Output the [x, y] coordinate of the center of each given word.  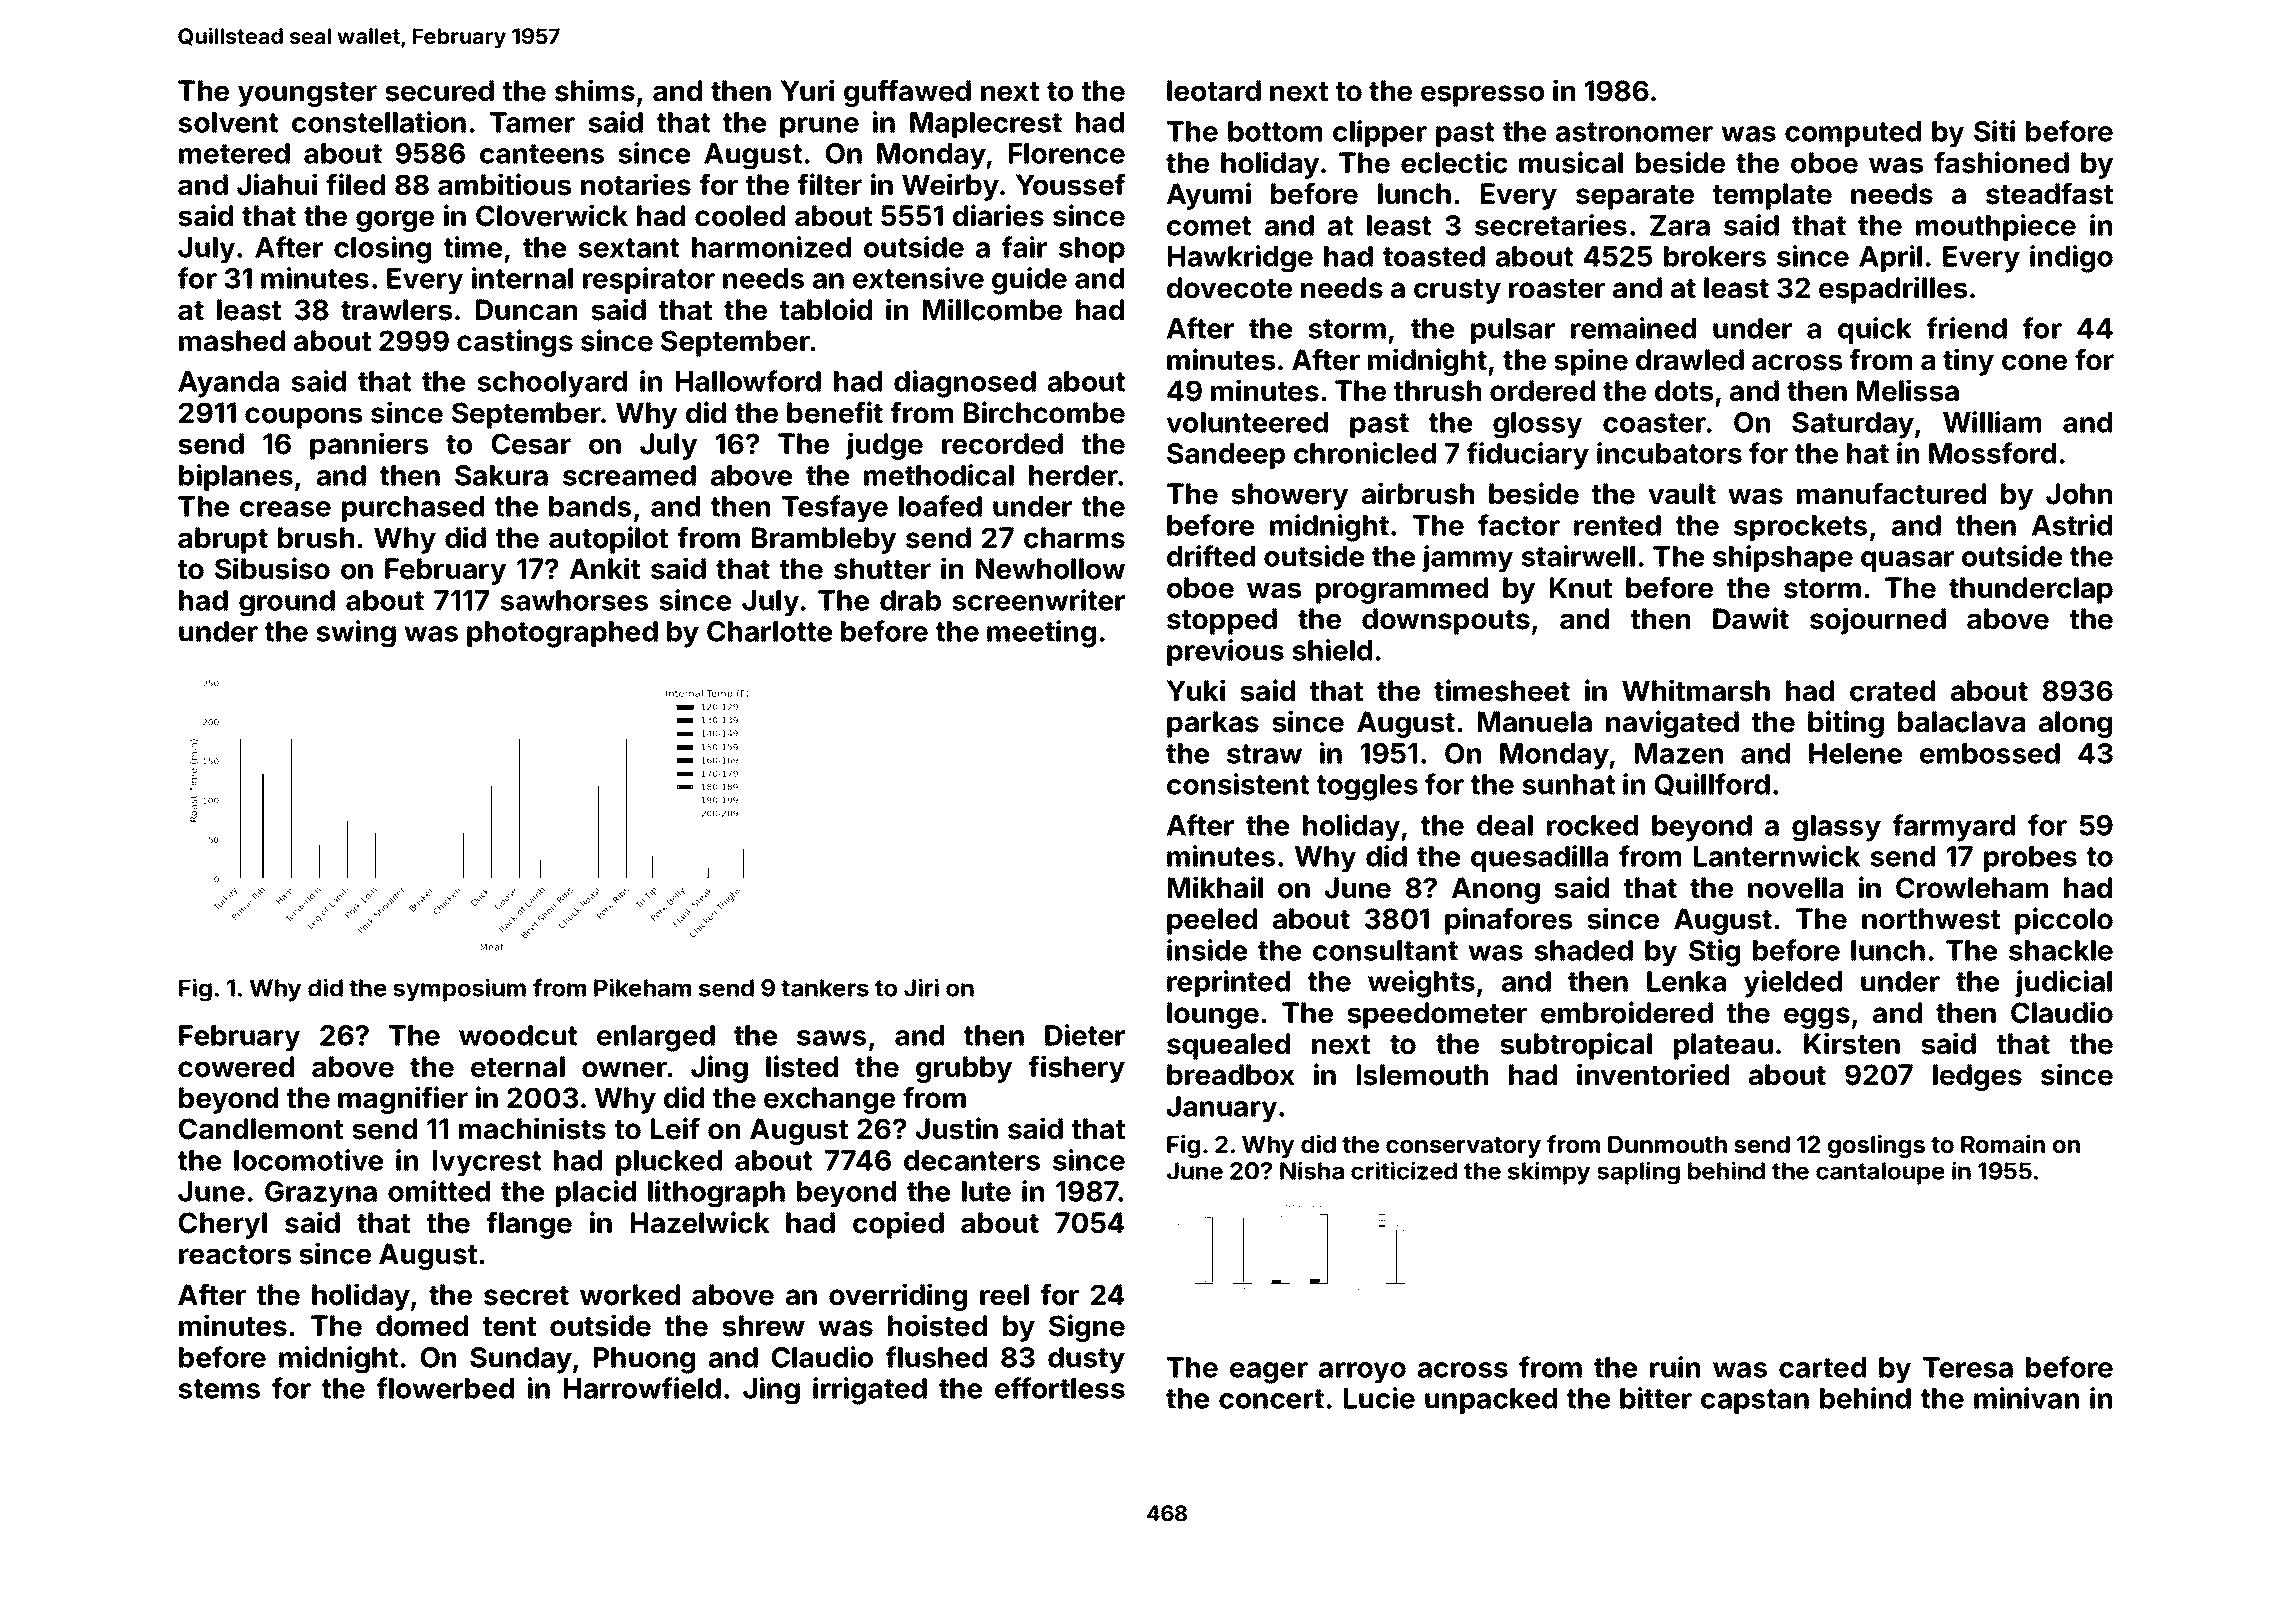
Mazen [1679, 753]
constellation [379, 122]
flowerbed [445, 1388]
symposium [459, 990]
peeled [1212, 921]
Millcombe [992, 309]
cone [2034, 362]
